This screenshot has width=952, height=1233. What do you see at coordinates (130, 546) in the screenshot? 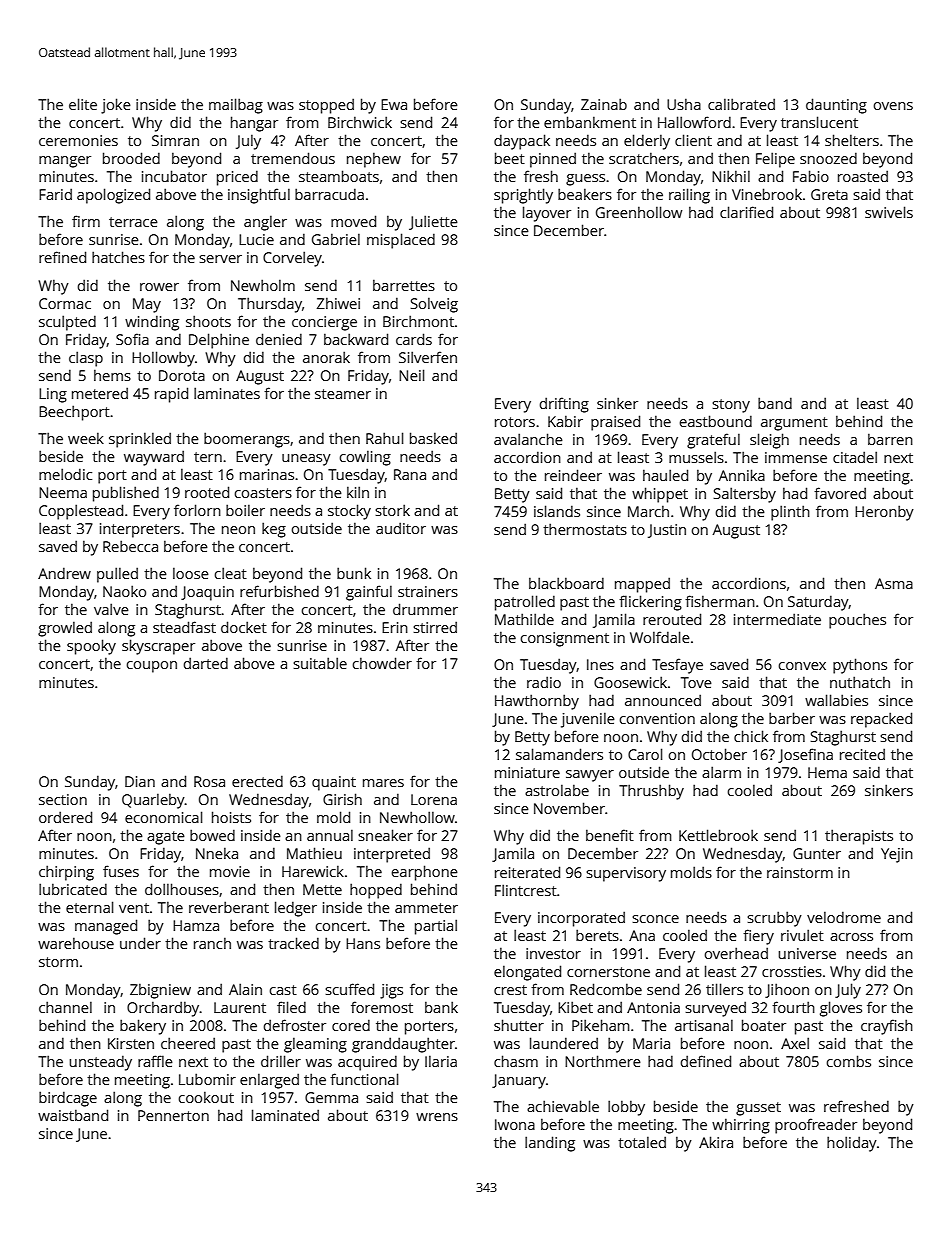
I see `Rebecca` at bounding box center [130, 546].
